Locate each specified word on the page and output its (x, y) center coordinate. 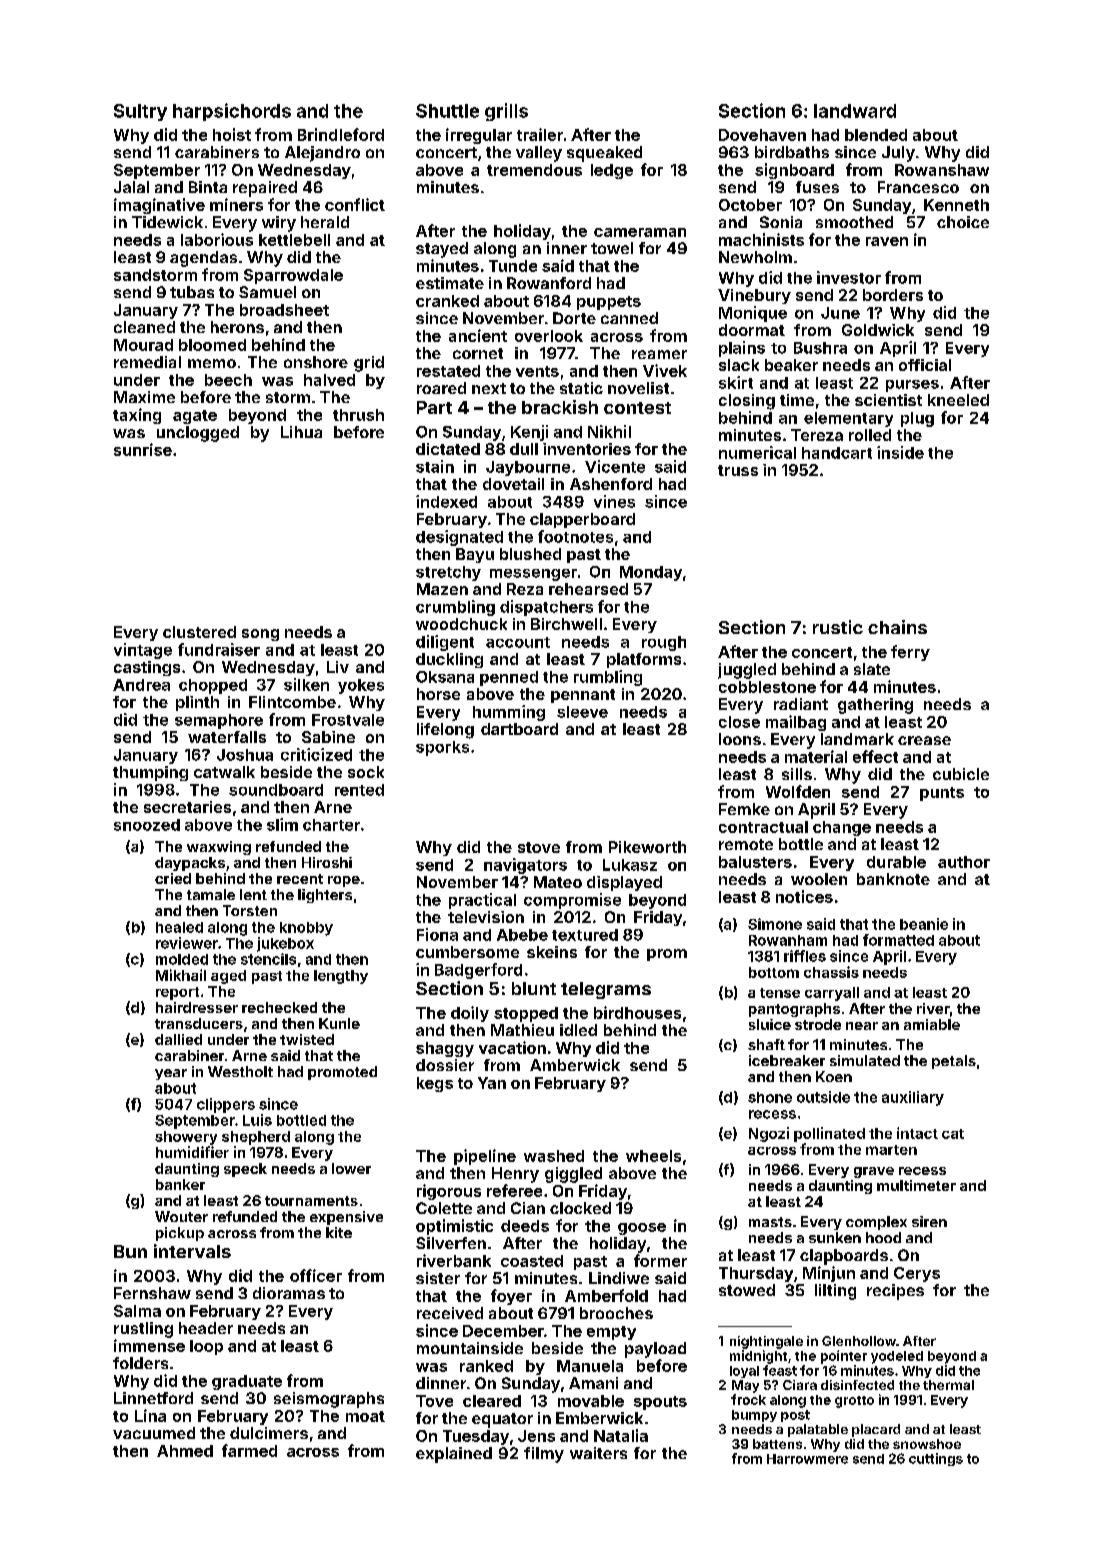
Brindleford (341, 134)
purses (912, 386)
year (171, 1074)
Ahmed (185, 1451)
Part (434, 407)
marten (891, 1150)
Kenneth (956, 205)
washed (554, 1156)
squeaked (604, 154)
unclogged (198, 434)
